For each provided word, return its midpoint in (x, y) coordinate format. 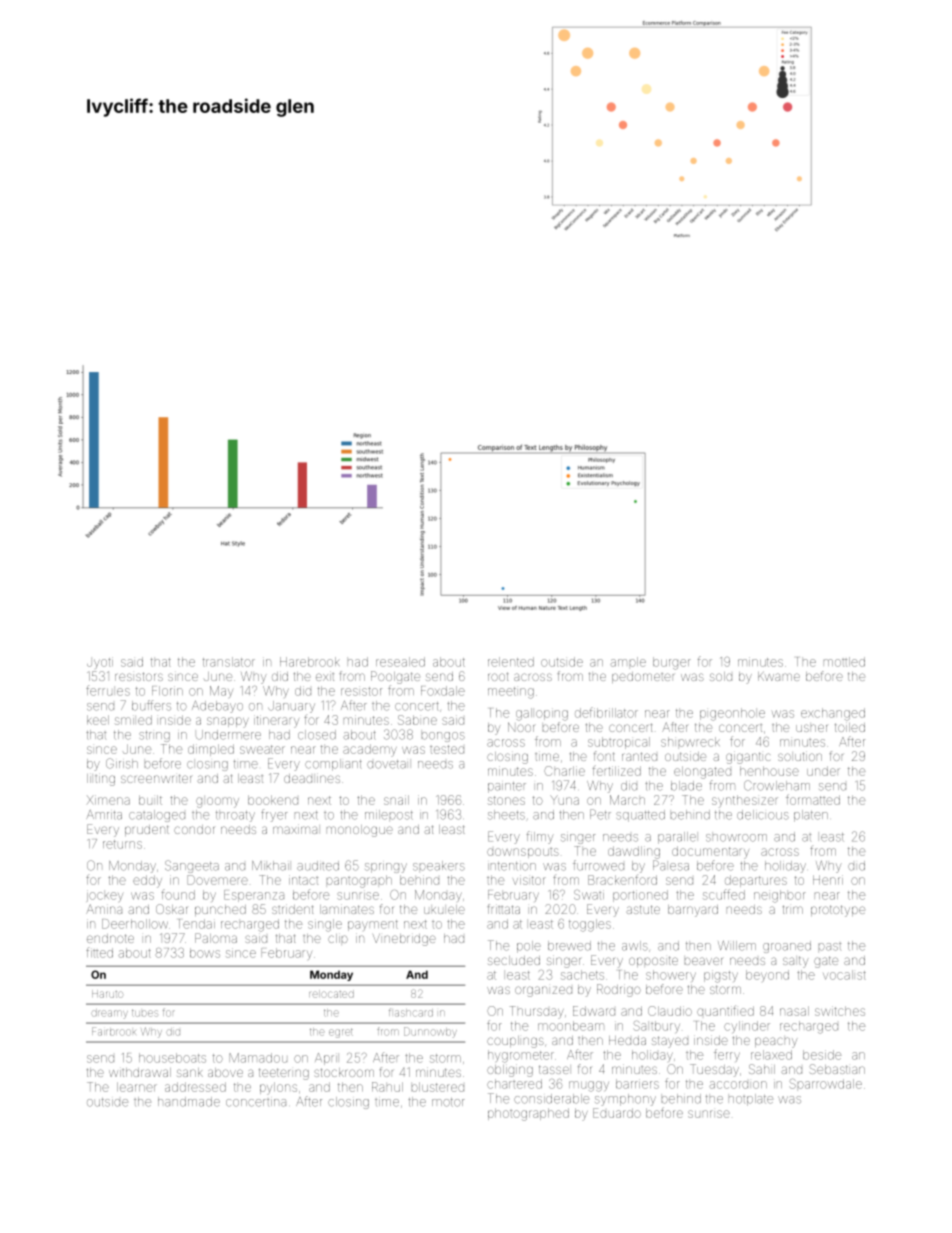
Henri (828, 880)
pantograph (359, 881)
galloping (542, 714)
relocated (331, 994)
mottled (844, 662)
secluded (514, 960)
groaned (787, 947)
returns (122, 844)
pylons (278, 1088)
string (154, 736)
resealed (400, 662)
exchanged (833, 714)
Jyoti (100, 662)
